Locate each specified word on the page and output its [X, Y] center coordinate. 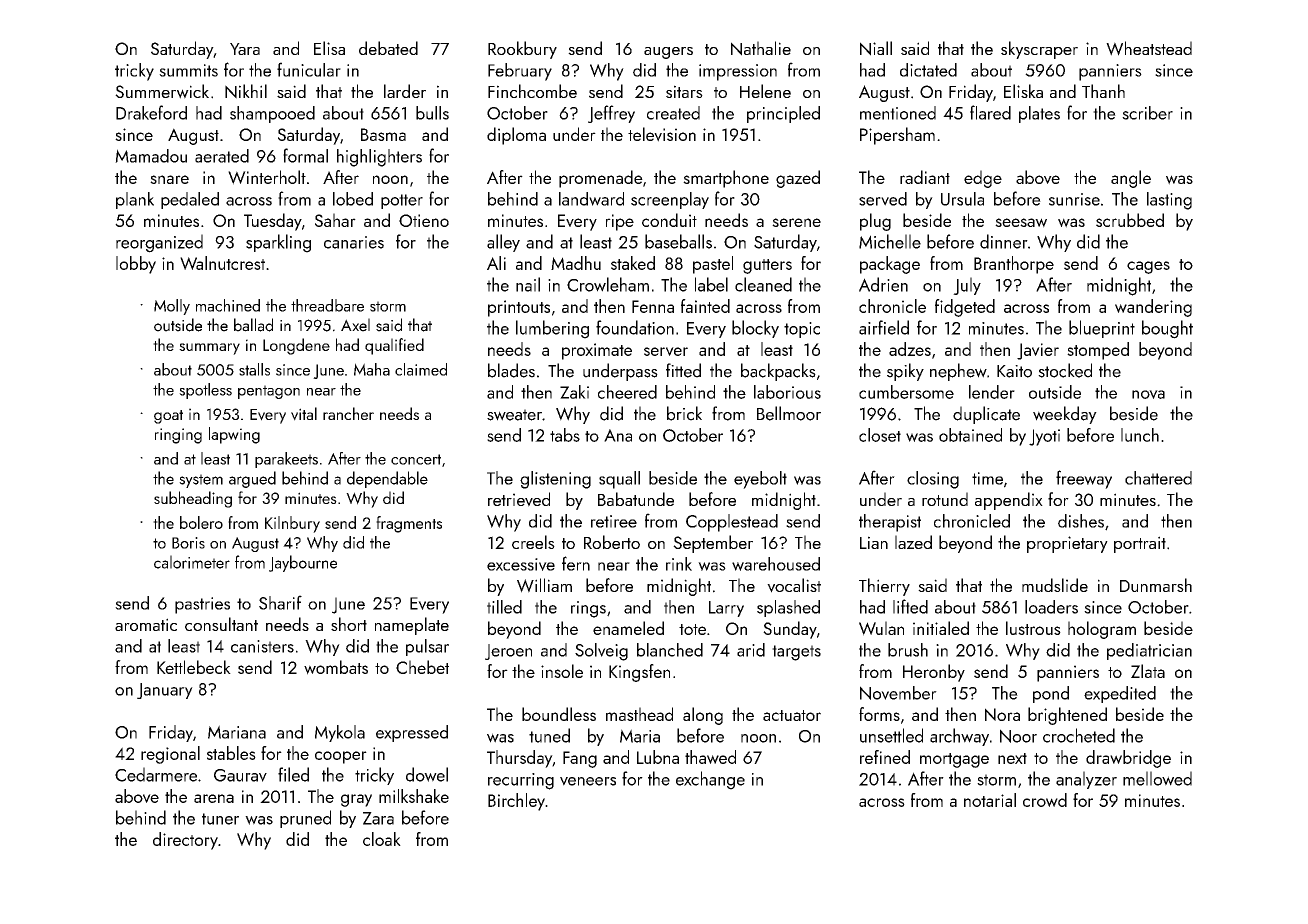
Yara [245, 49]
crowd [1045, 800]
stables [231, 753]
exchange [710, 780]
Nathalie [761, 48]
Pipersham [897, 136]
